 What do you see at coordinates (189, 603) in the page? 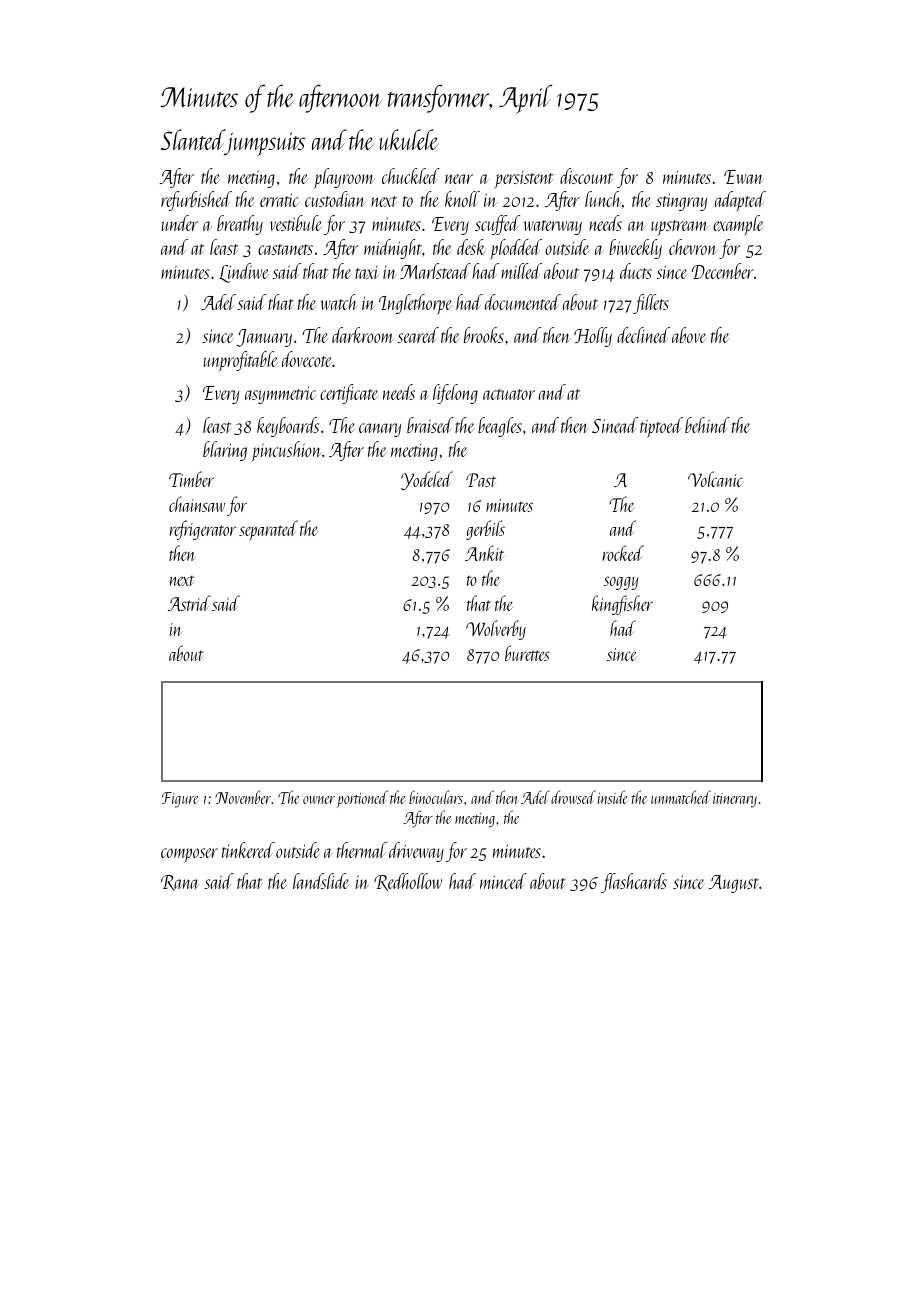
I see `Astrid` at bounding box center [189, 603].
